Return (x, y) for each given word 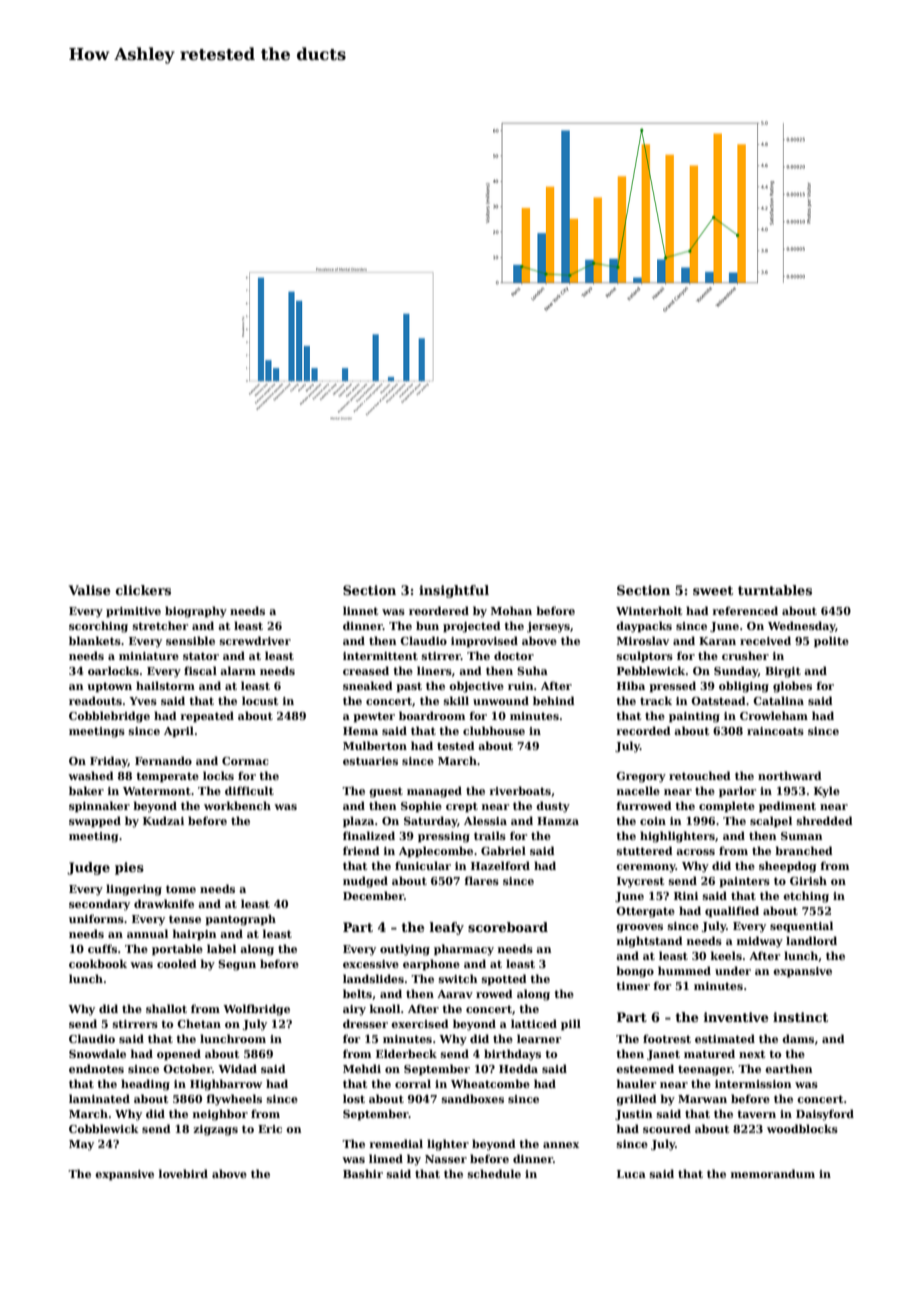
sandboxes (473, 1098)
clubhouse (494, 730)
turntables (775, 590)
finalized (369, 835)
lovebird (183, 1173)
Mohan (511, 610)
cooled (177, 963)
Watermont (157, 791)
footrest (667, 1038)
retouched (700, 775)
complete (727, 806)
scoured (667, 1128)
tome (181, 889)
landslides (373, 978)
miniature (149, 656)
